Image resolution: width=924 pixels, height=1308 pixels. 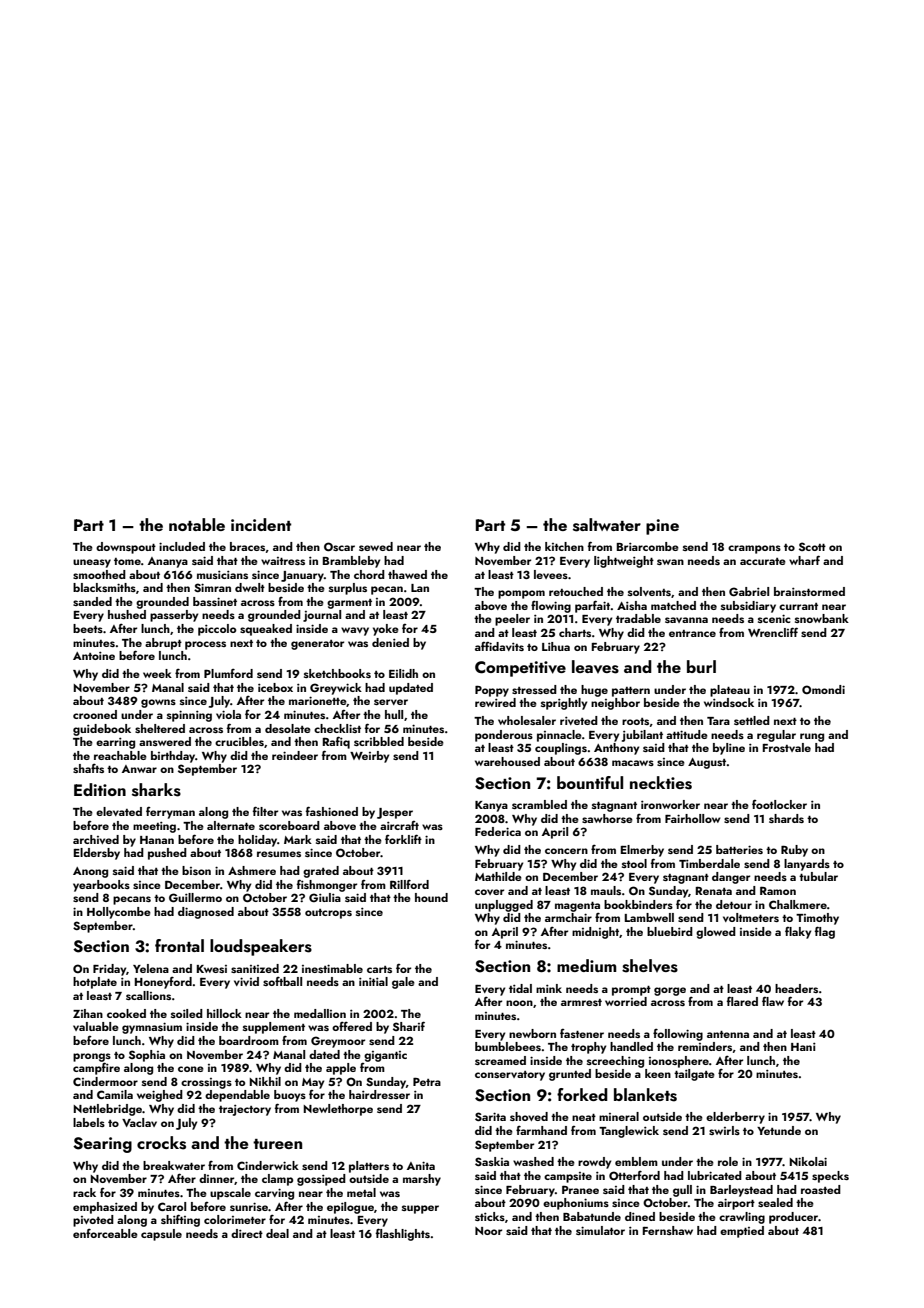 What do you see at coordinates (390, 642) in the image?
I see `denied` at bounding box center [390, 642].
